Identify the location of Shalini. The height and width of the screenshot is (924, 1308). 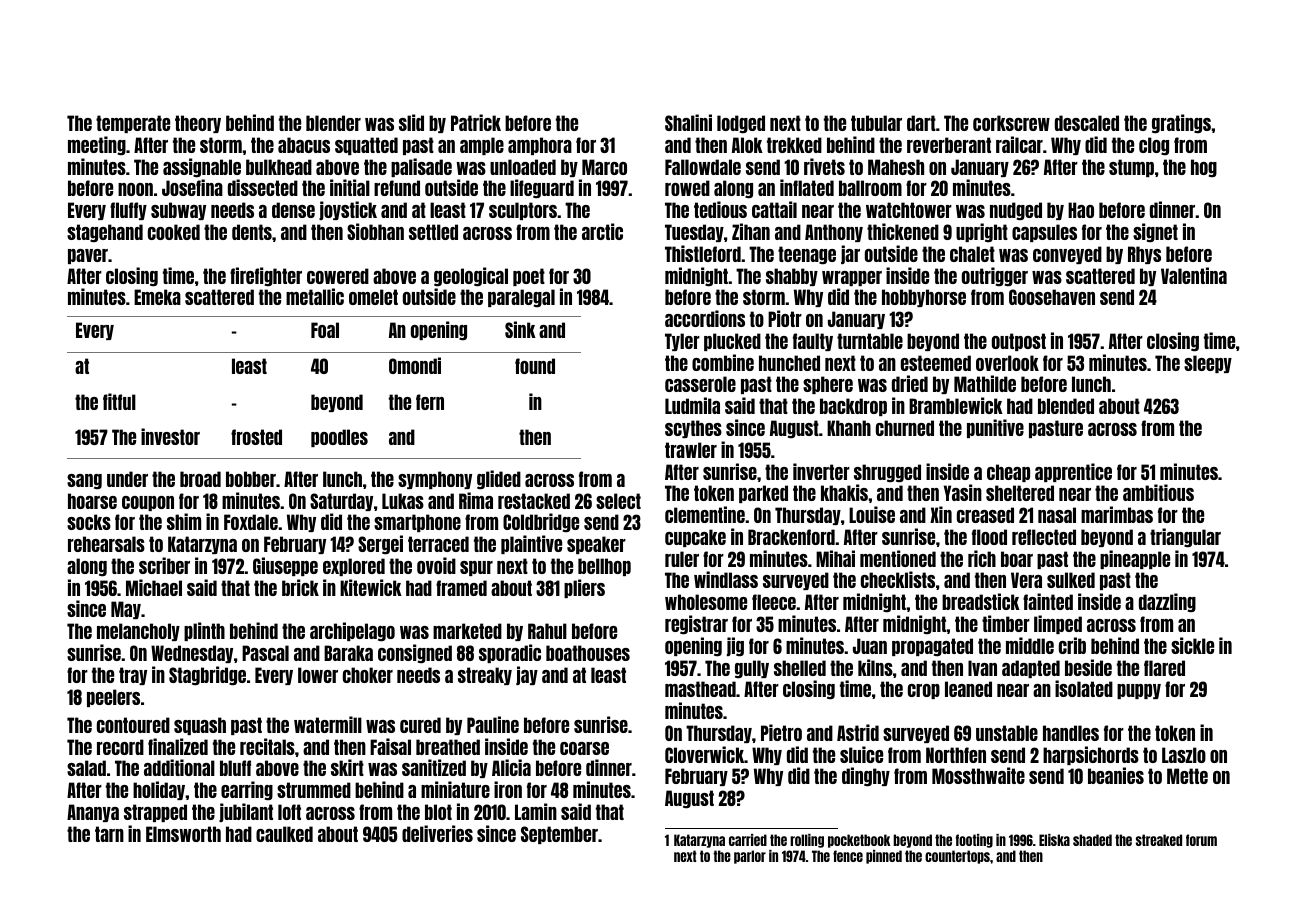
(688, 122).
